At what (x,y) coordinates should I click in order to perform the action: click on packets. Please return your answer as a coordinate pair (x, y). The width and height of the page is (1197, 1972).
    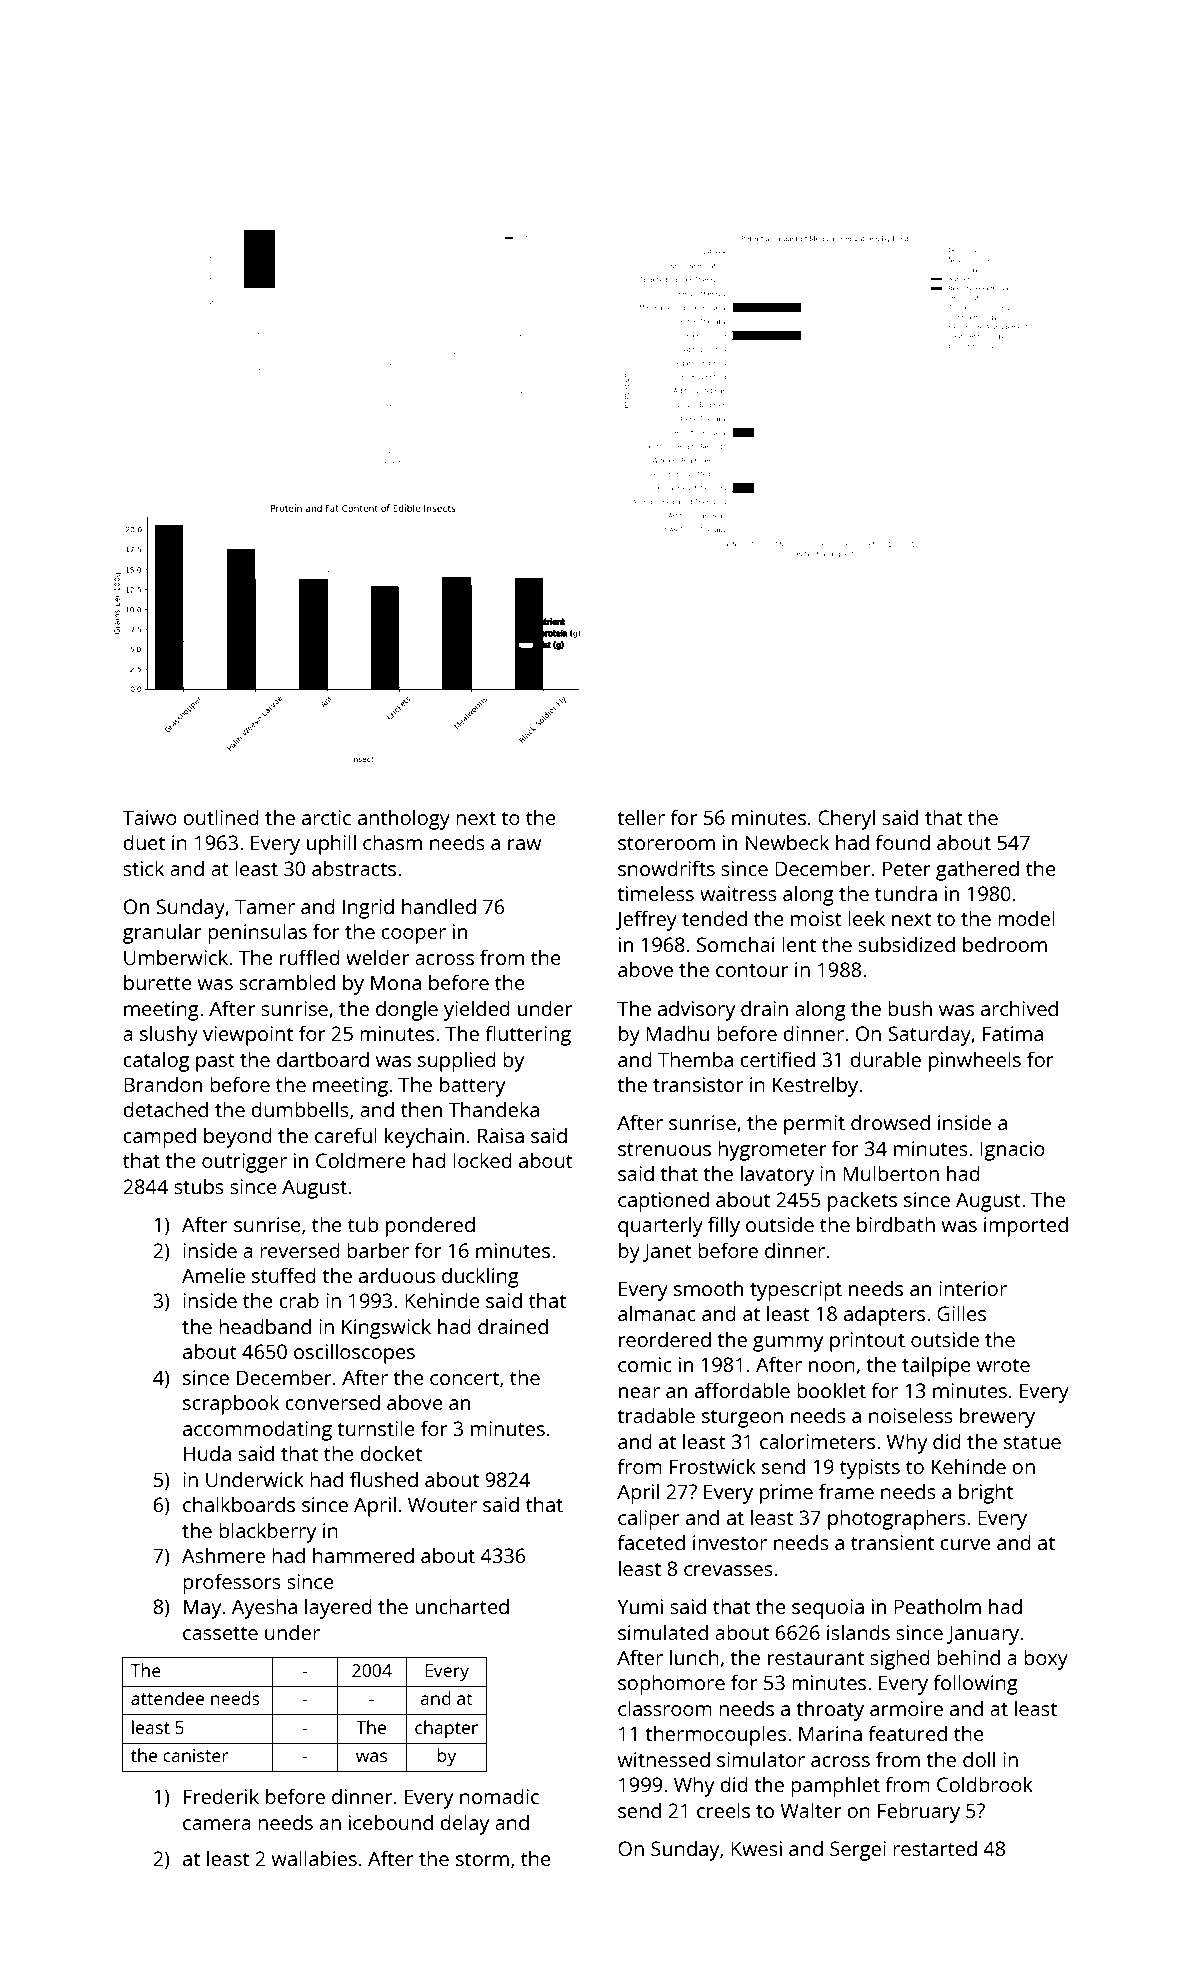
    Looking at the image, I should click on (862, 1201).
